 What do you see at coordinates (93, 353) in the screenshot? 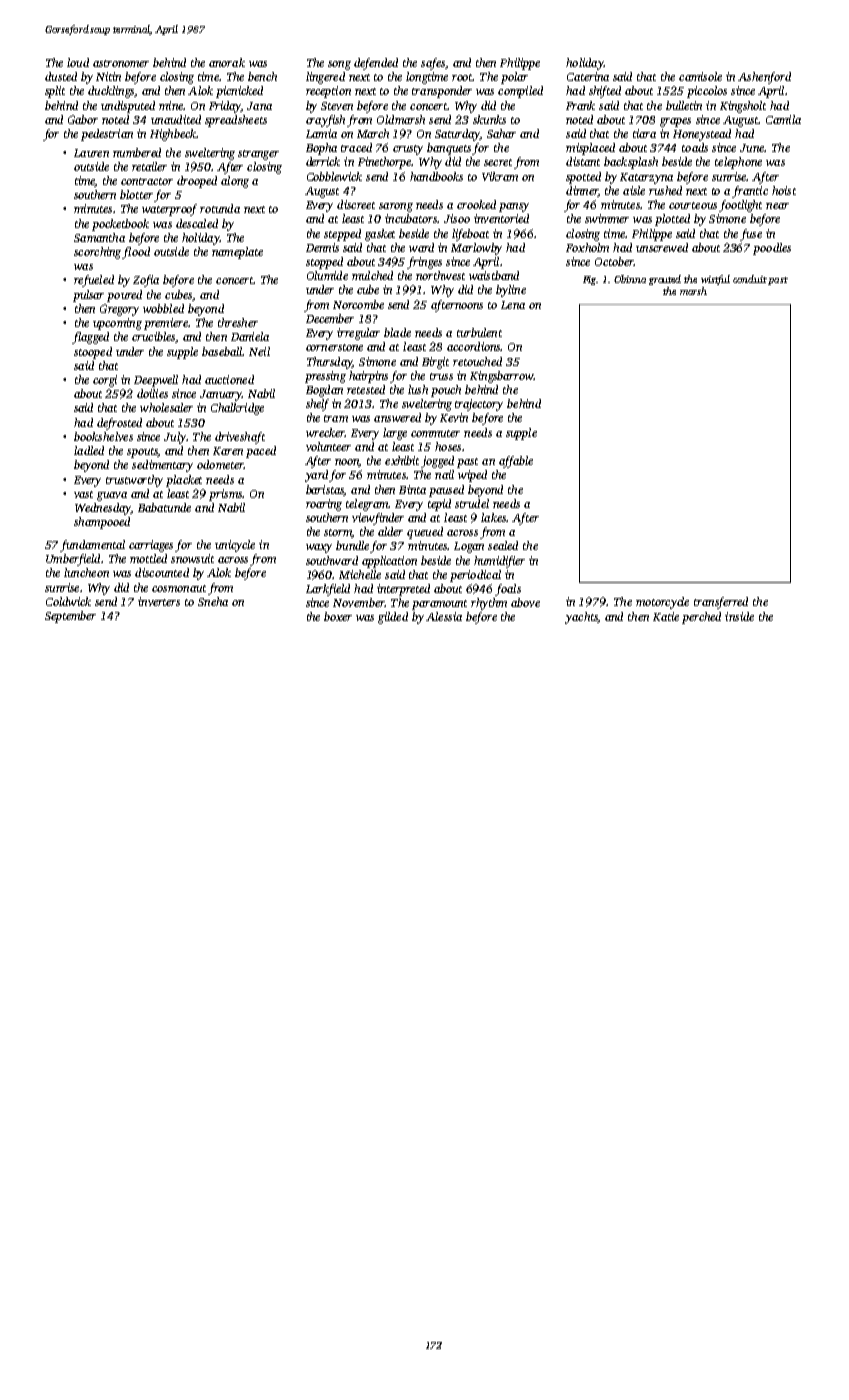
I see `stooped` at bounding box center [93, 353].
